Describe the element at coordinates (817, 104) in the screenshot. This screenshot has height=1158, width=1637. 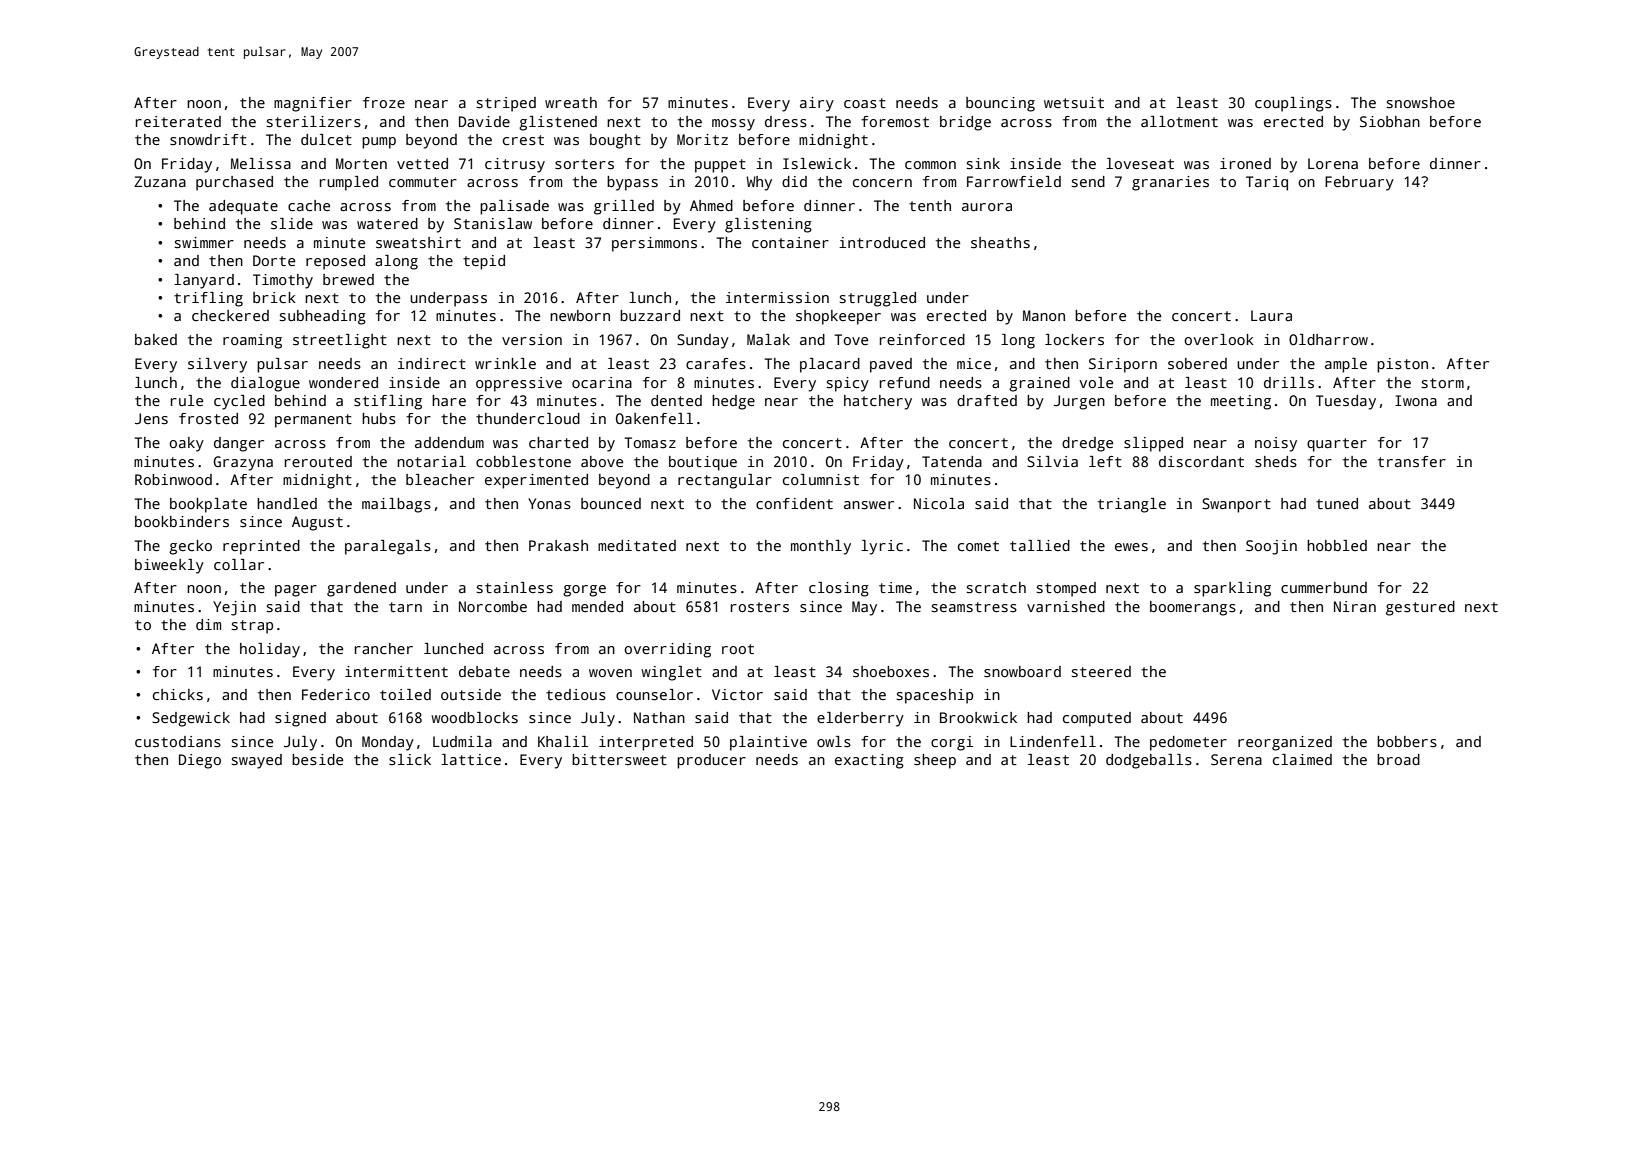
I see `airy` at that location.
